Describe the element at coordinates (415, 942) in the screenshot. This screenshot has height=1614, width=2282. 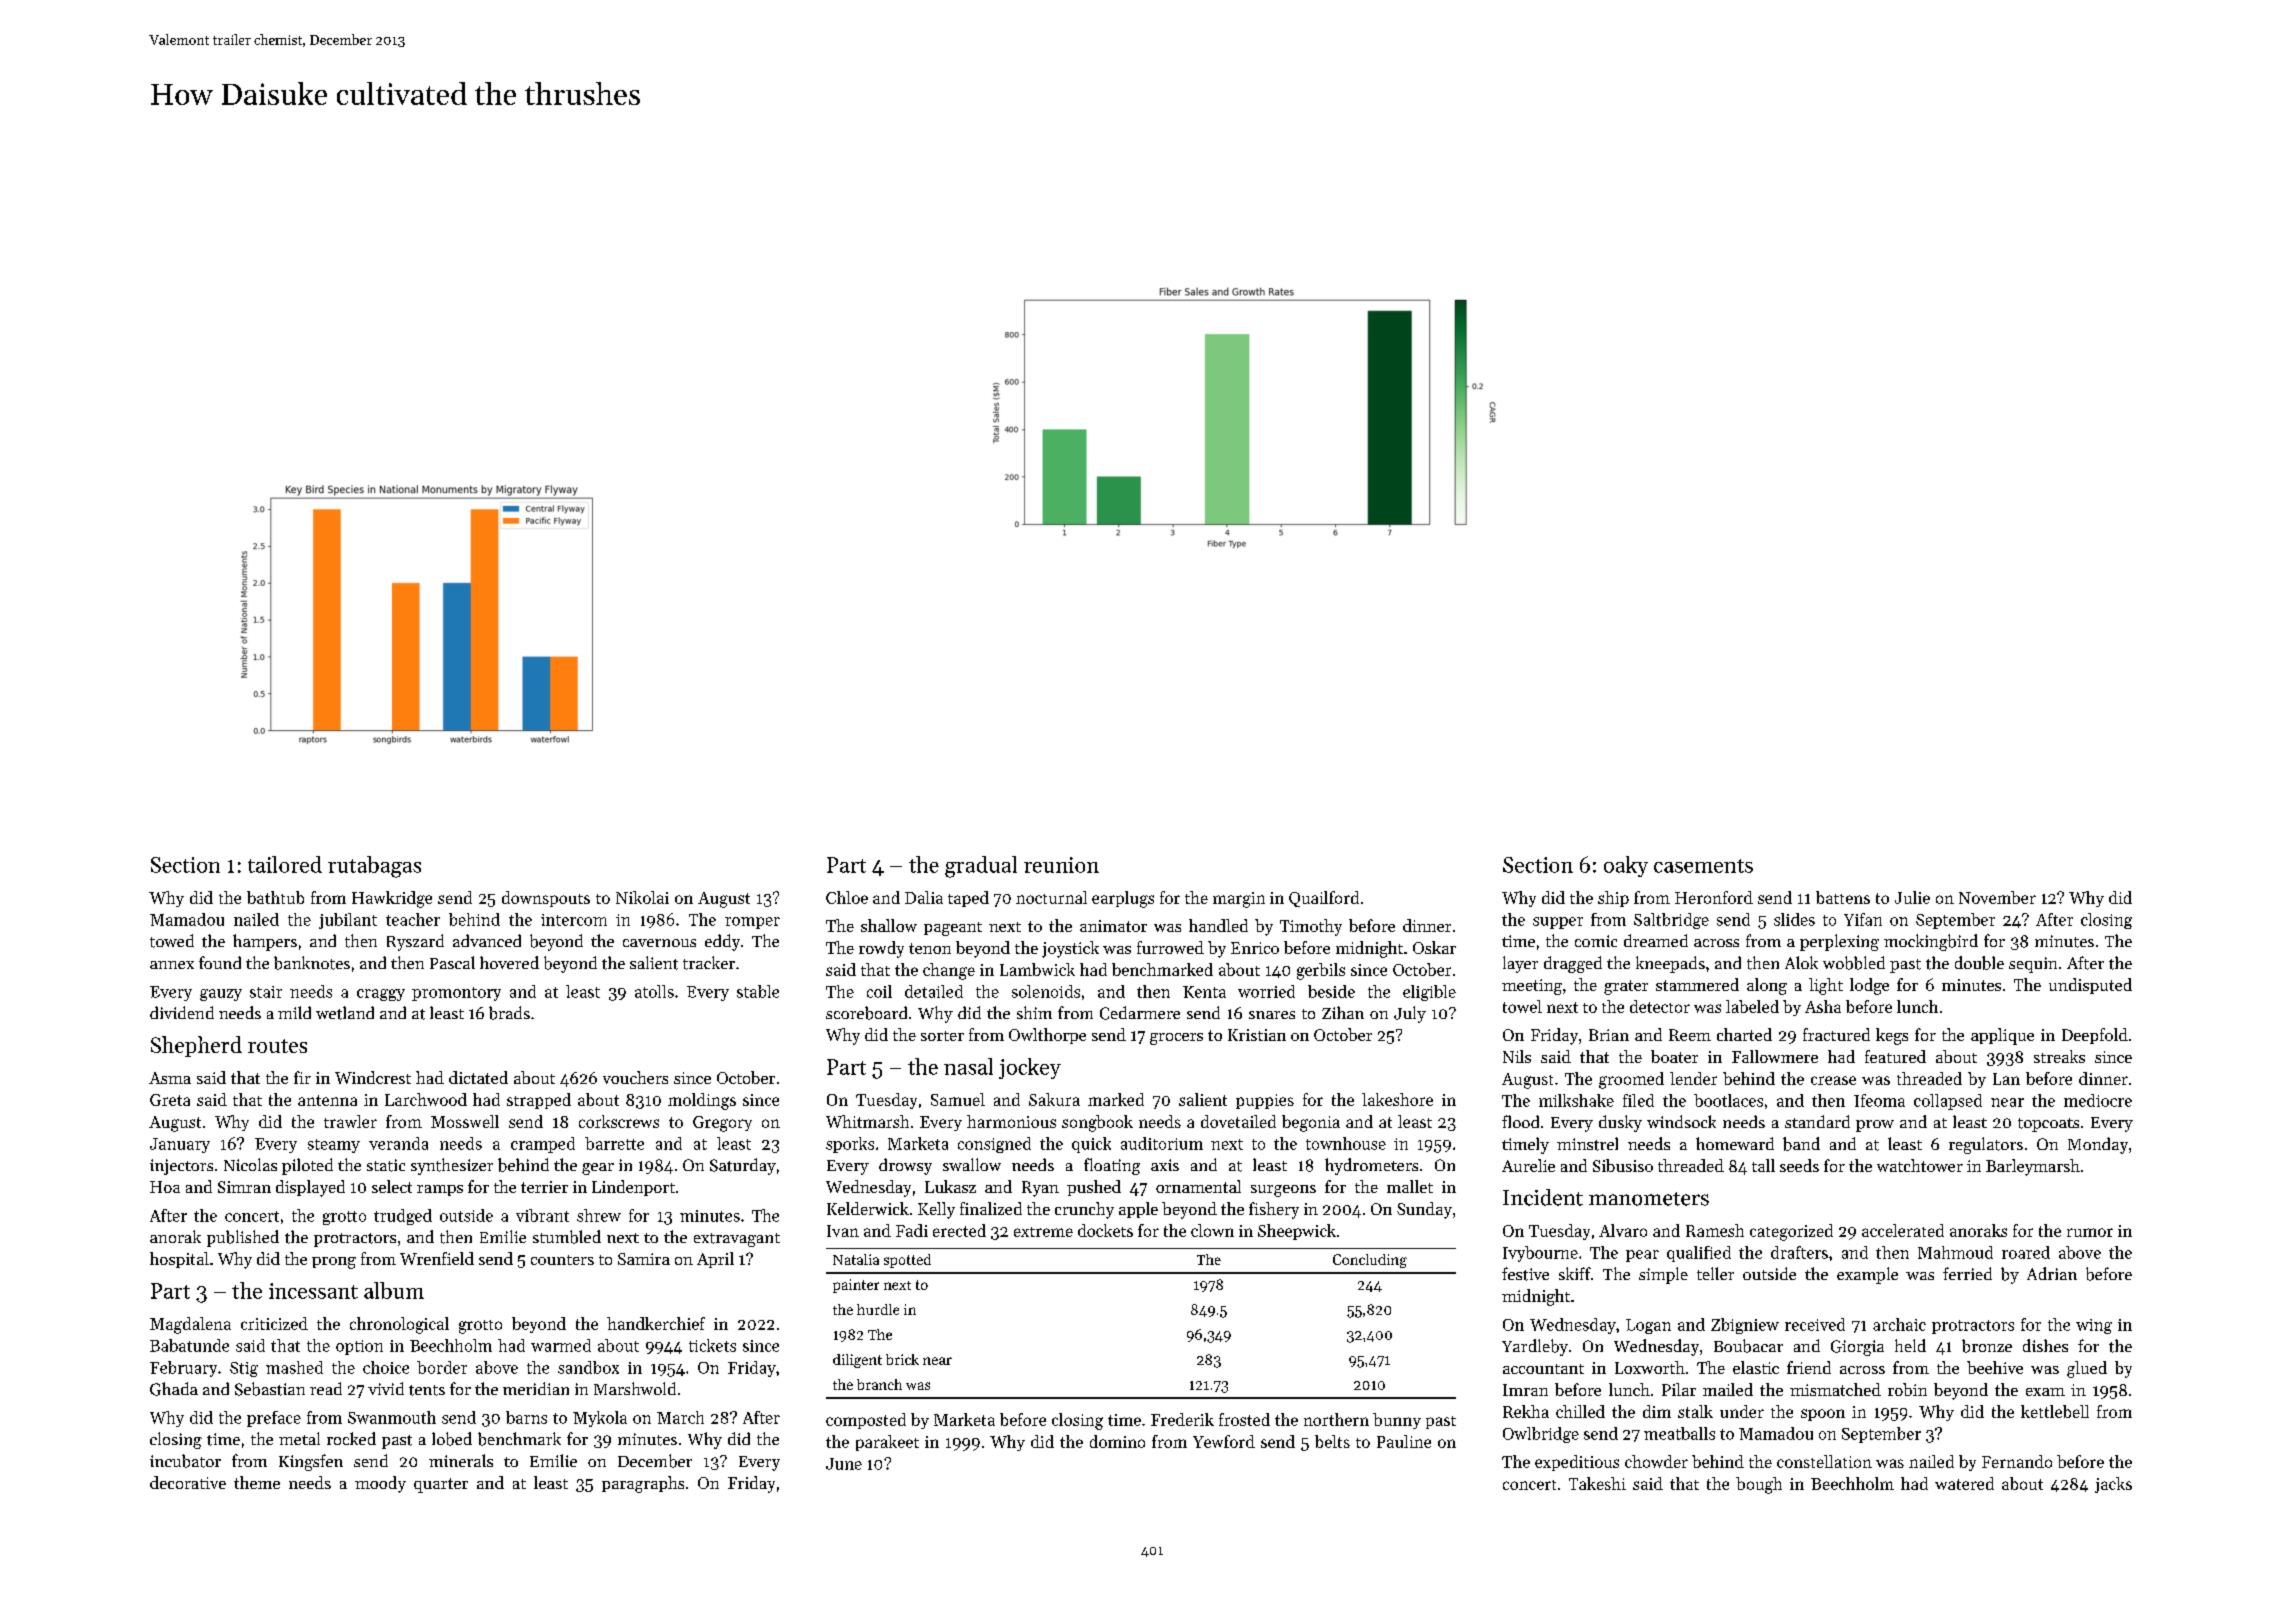
I see `Ryszard` at that location.
